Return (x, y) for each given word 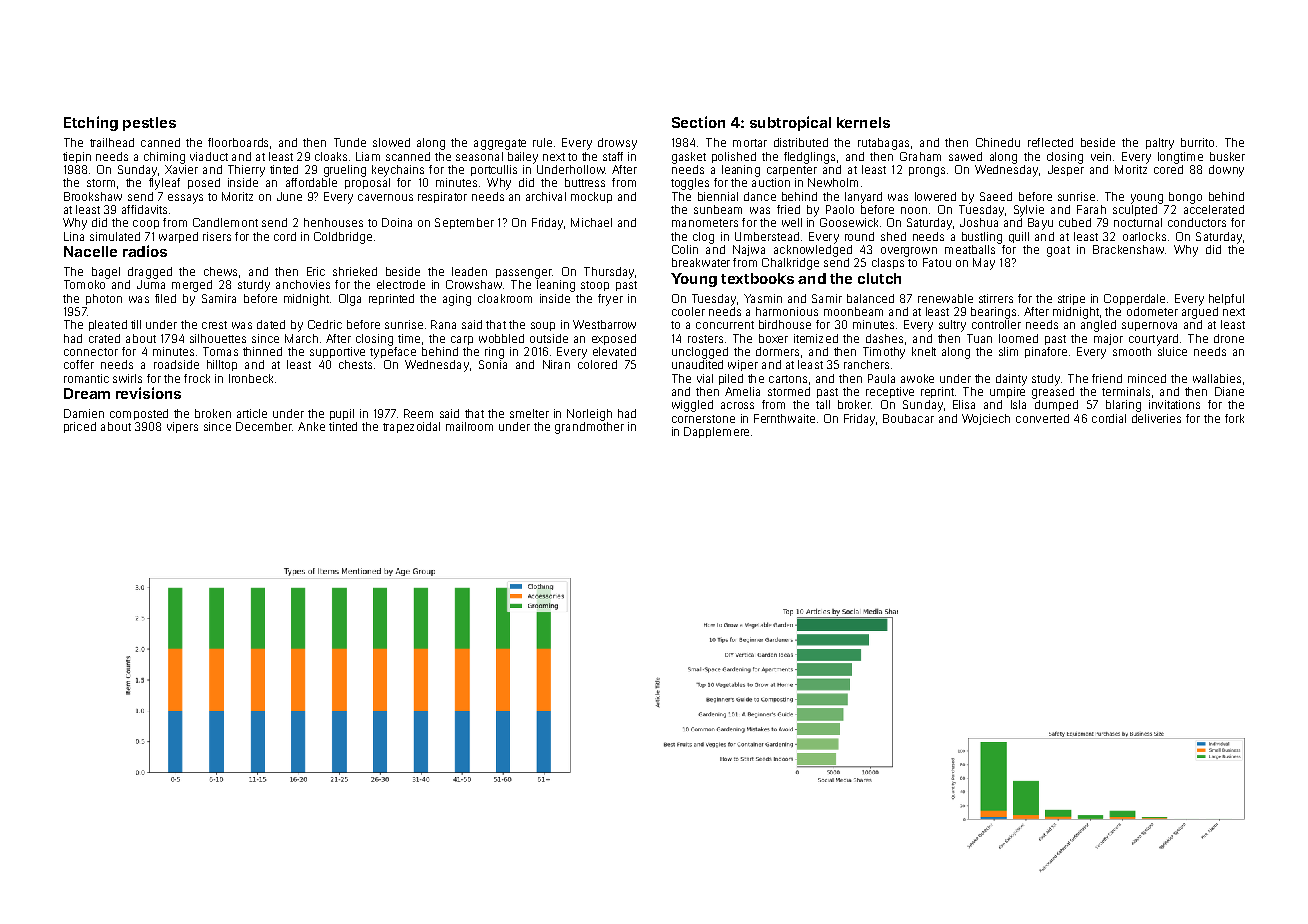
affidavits (144, 209)
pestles (149, 124)
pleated (108, 325)
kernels (863, 122)
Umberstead (767, 236)
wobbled (501, 338)
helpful (1226, 299)
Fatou (937, 262)
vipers (182, 427)
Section (698, 122)
